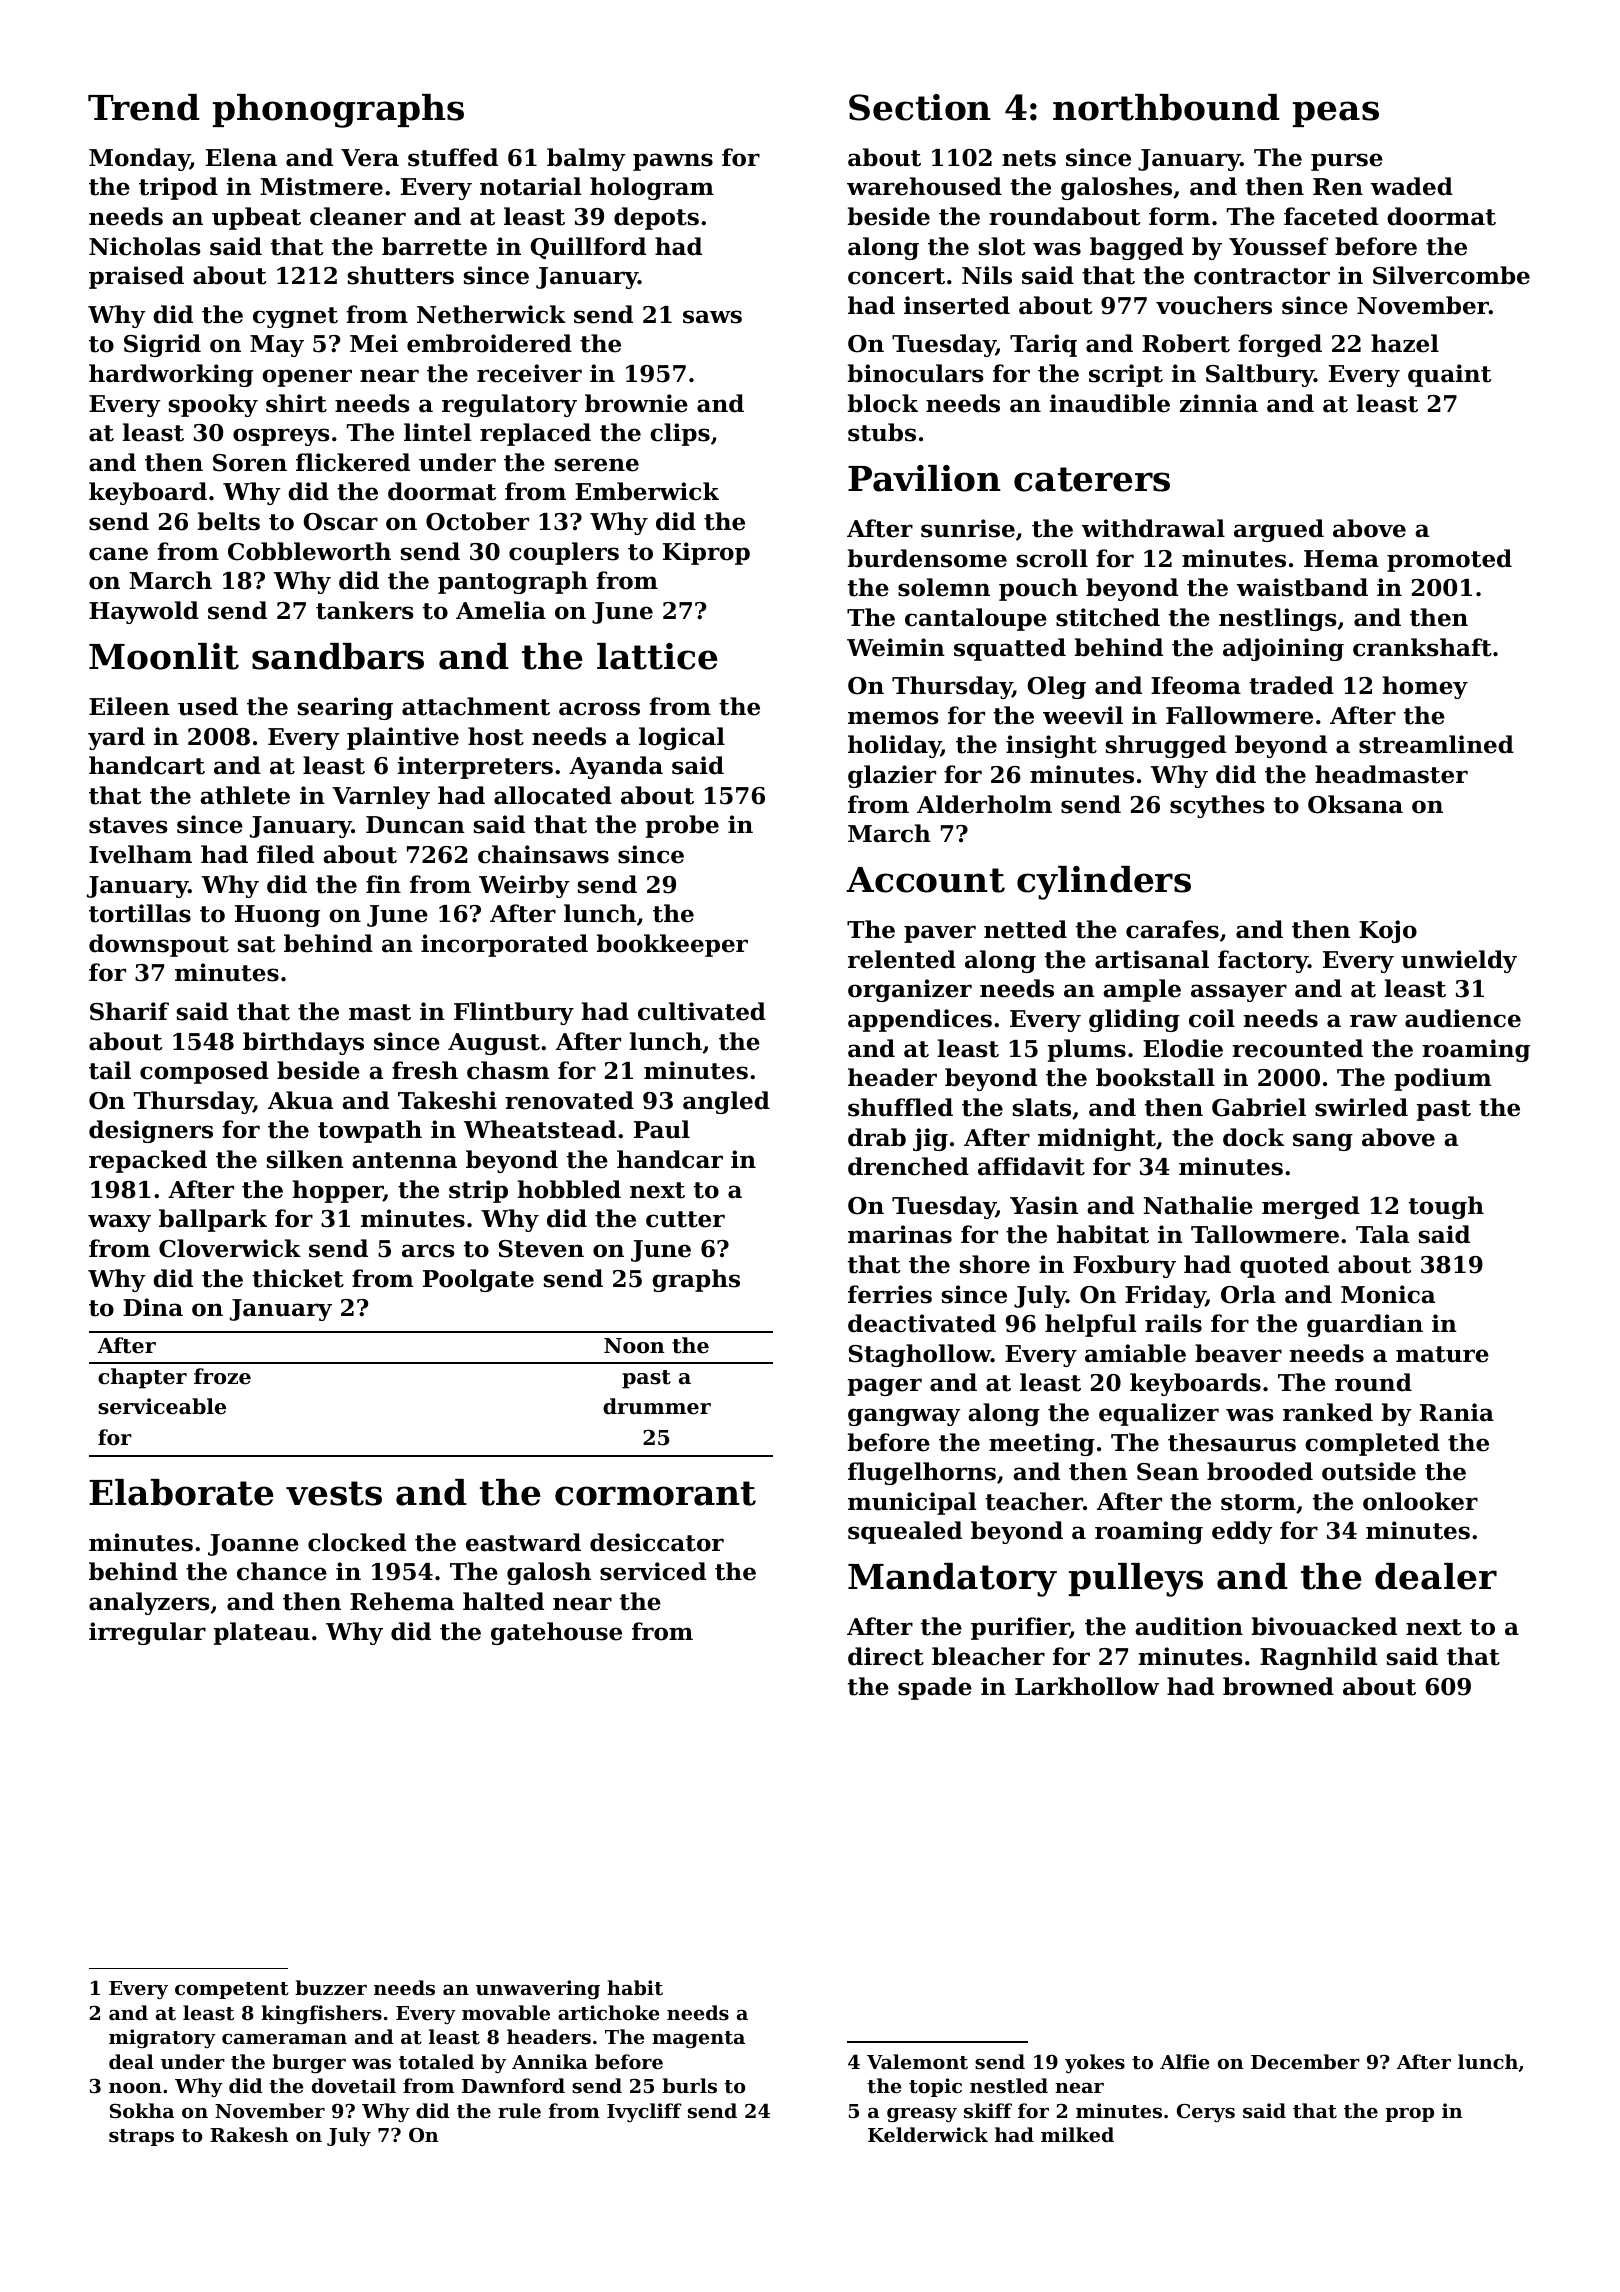  Describe the element at coordinates (1442, 1354) in the page. I see `mature` at that location.
